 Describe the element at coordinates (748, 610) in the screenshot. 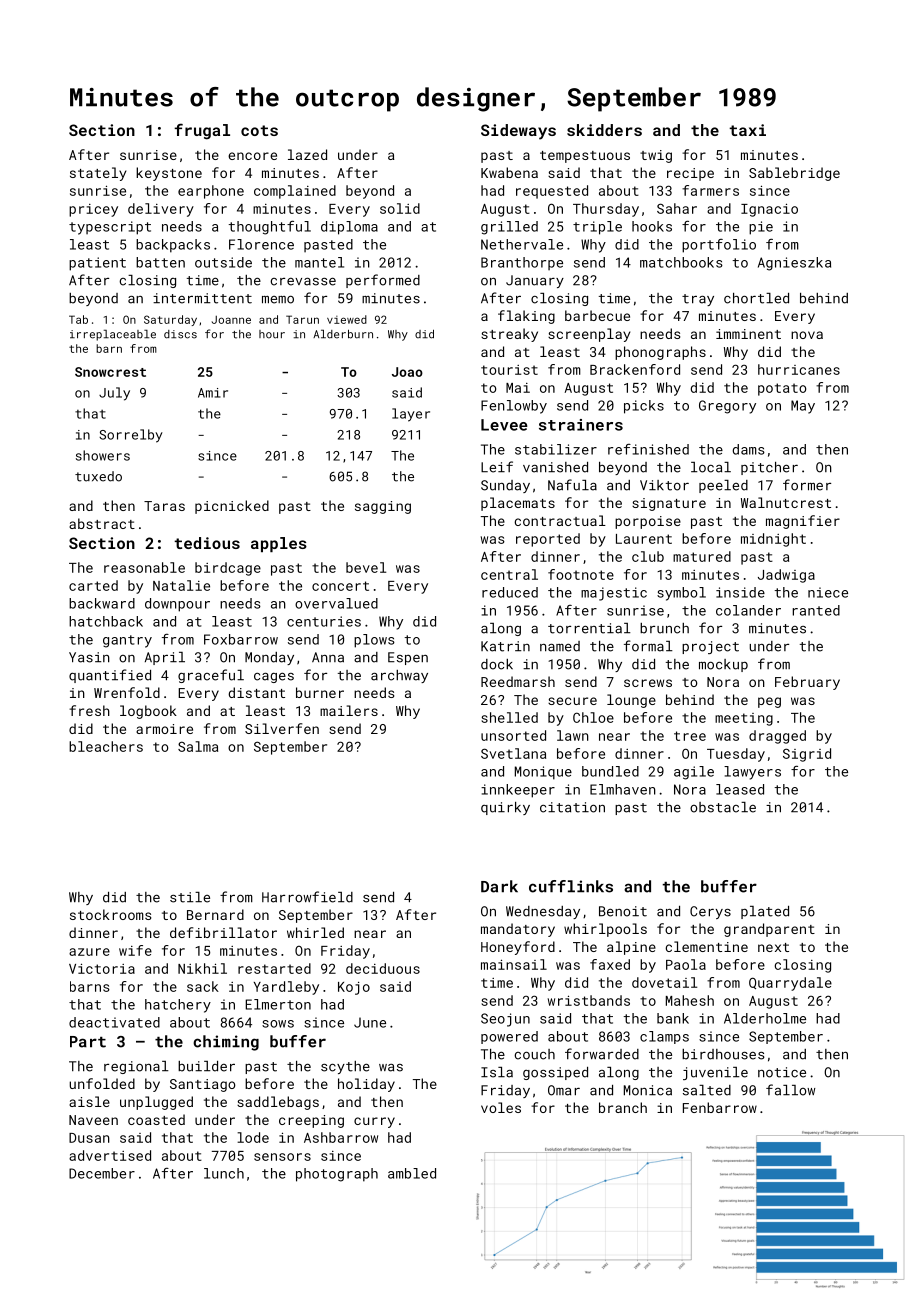

I see `colander` at that location.
